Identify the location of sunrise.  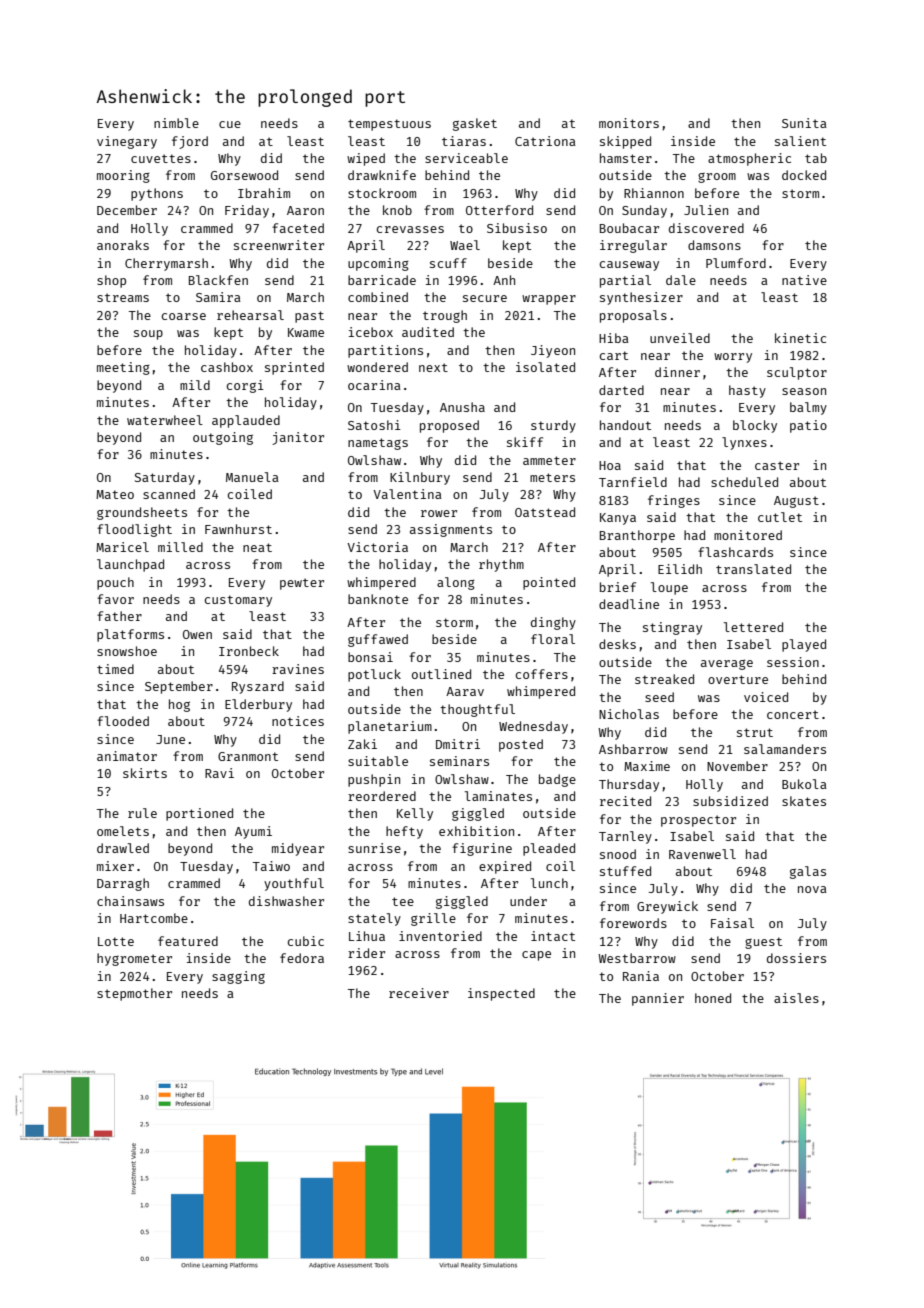
(374, 848).
